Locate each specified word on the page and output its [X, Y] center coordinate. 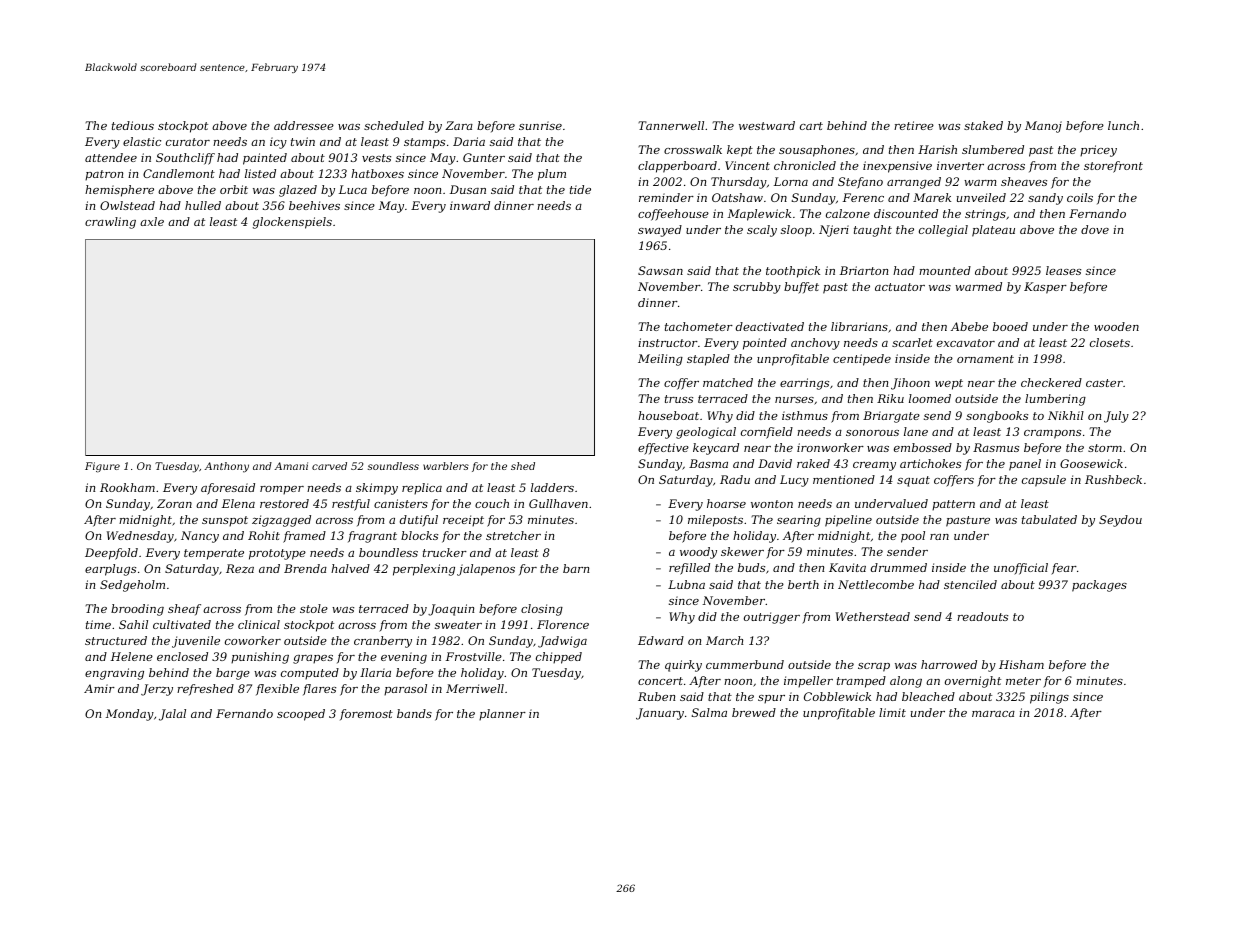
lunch [1123, 125]
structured [116, 640]
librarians [859, 326]
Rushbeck [1113, 479]
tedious [133, 125]
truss [679, 399]
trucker [445, 552]
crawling [110, 223]
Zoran [174, 503]
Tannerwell [671, 125]
